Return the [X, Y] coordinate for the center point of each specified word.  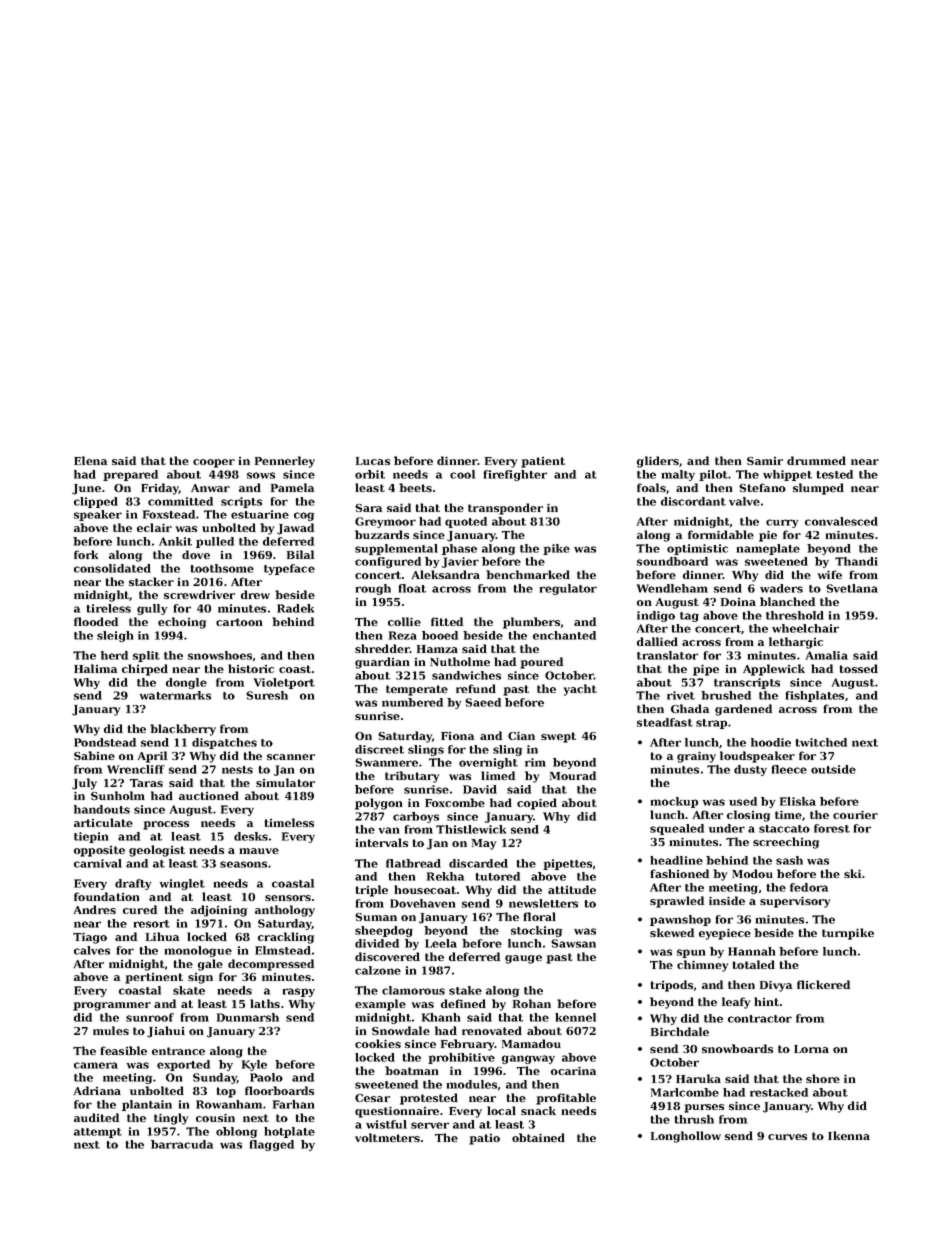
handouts [102, 809]
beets [415, 487]
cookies [378, 1043]
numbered [412, 702]
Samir [765, 461]
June [86, 489]
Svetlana [852, 588]
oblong [236, 1132]
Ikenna [849, 1135]
